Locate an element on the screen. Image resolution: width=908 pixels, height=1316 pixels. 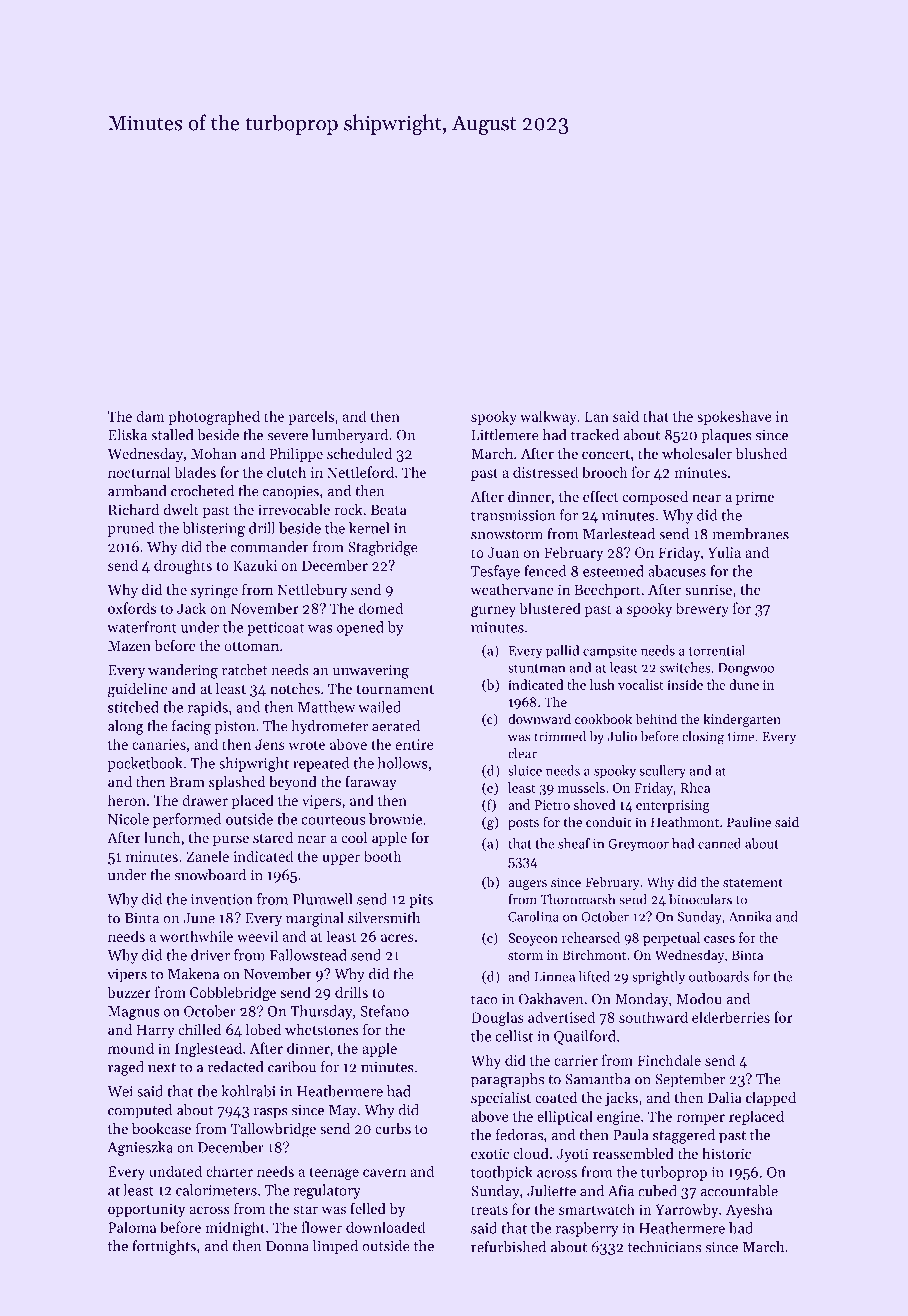
snowboard is located at coordinates (210, 875).
